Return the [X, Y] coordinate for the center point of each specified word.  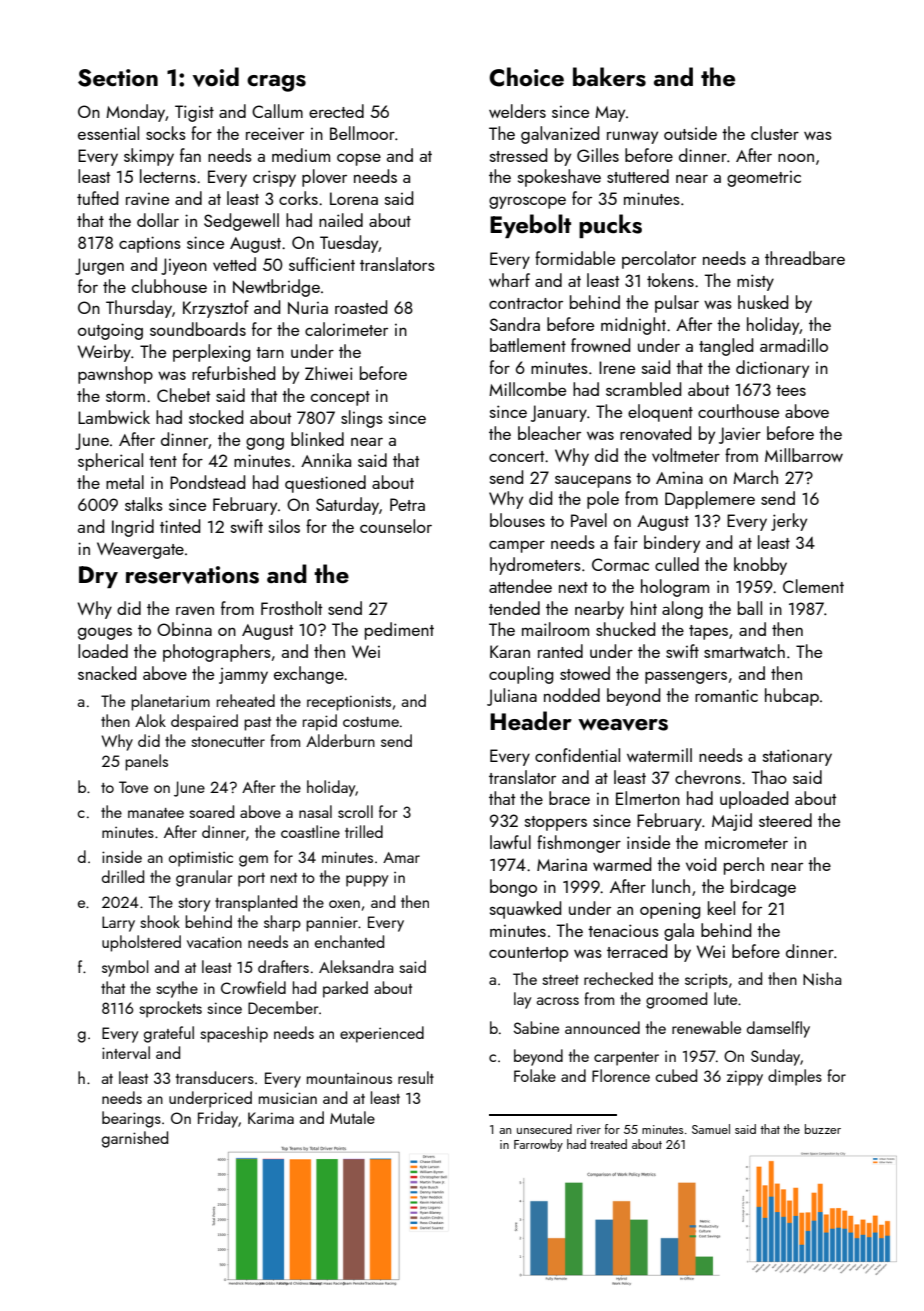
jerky [789, 522]
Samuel [711, 1129]
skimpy [149, 157]
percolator [659, 260]
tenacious [623, 930]
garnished [135, 1139]
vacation [214, 942]
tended [514, 608]
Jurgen [99, 266]
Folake [535, 1075]
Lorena [354, 198]
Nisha [822, 979]
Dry [98, 577]
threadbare [805, 258]
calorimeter [346, 329]
